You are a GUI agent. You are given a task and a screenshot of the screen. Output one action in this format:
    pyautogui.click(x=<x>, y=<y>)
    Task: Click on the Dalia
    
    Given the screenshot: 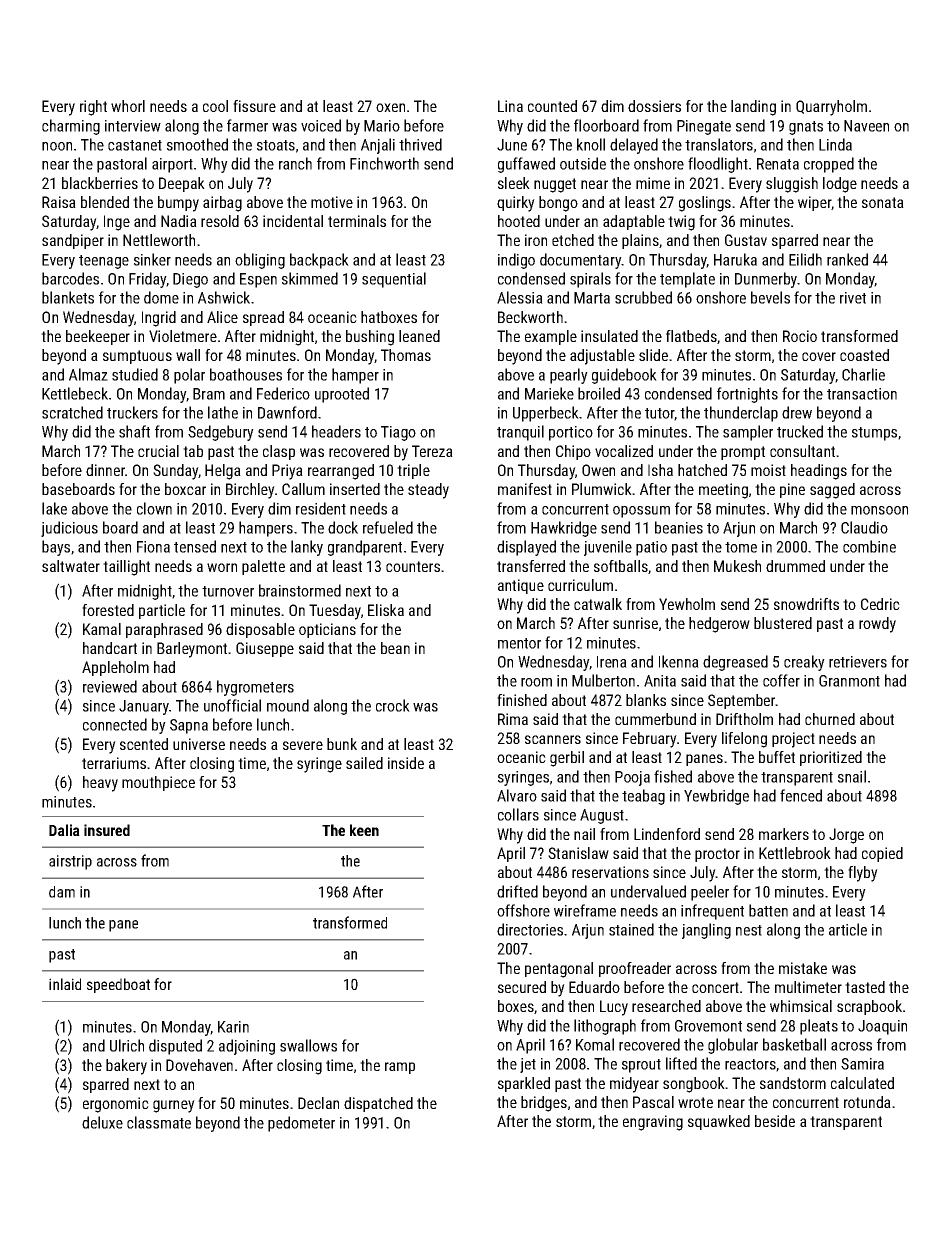 What is the action you would take?
    pyautogui.click(x=64, y=830)
